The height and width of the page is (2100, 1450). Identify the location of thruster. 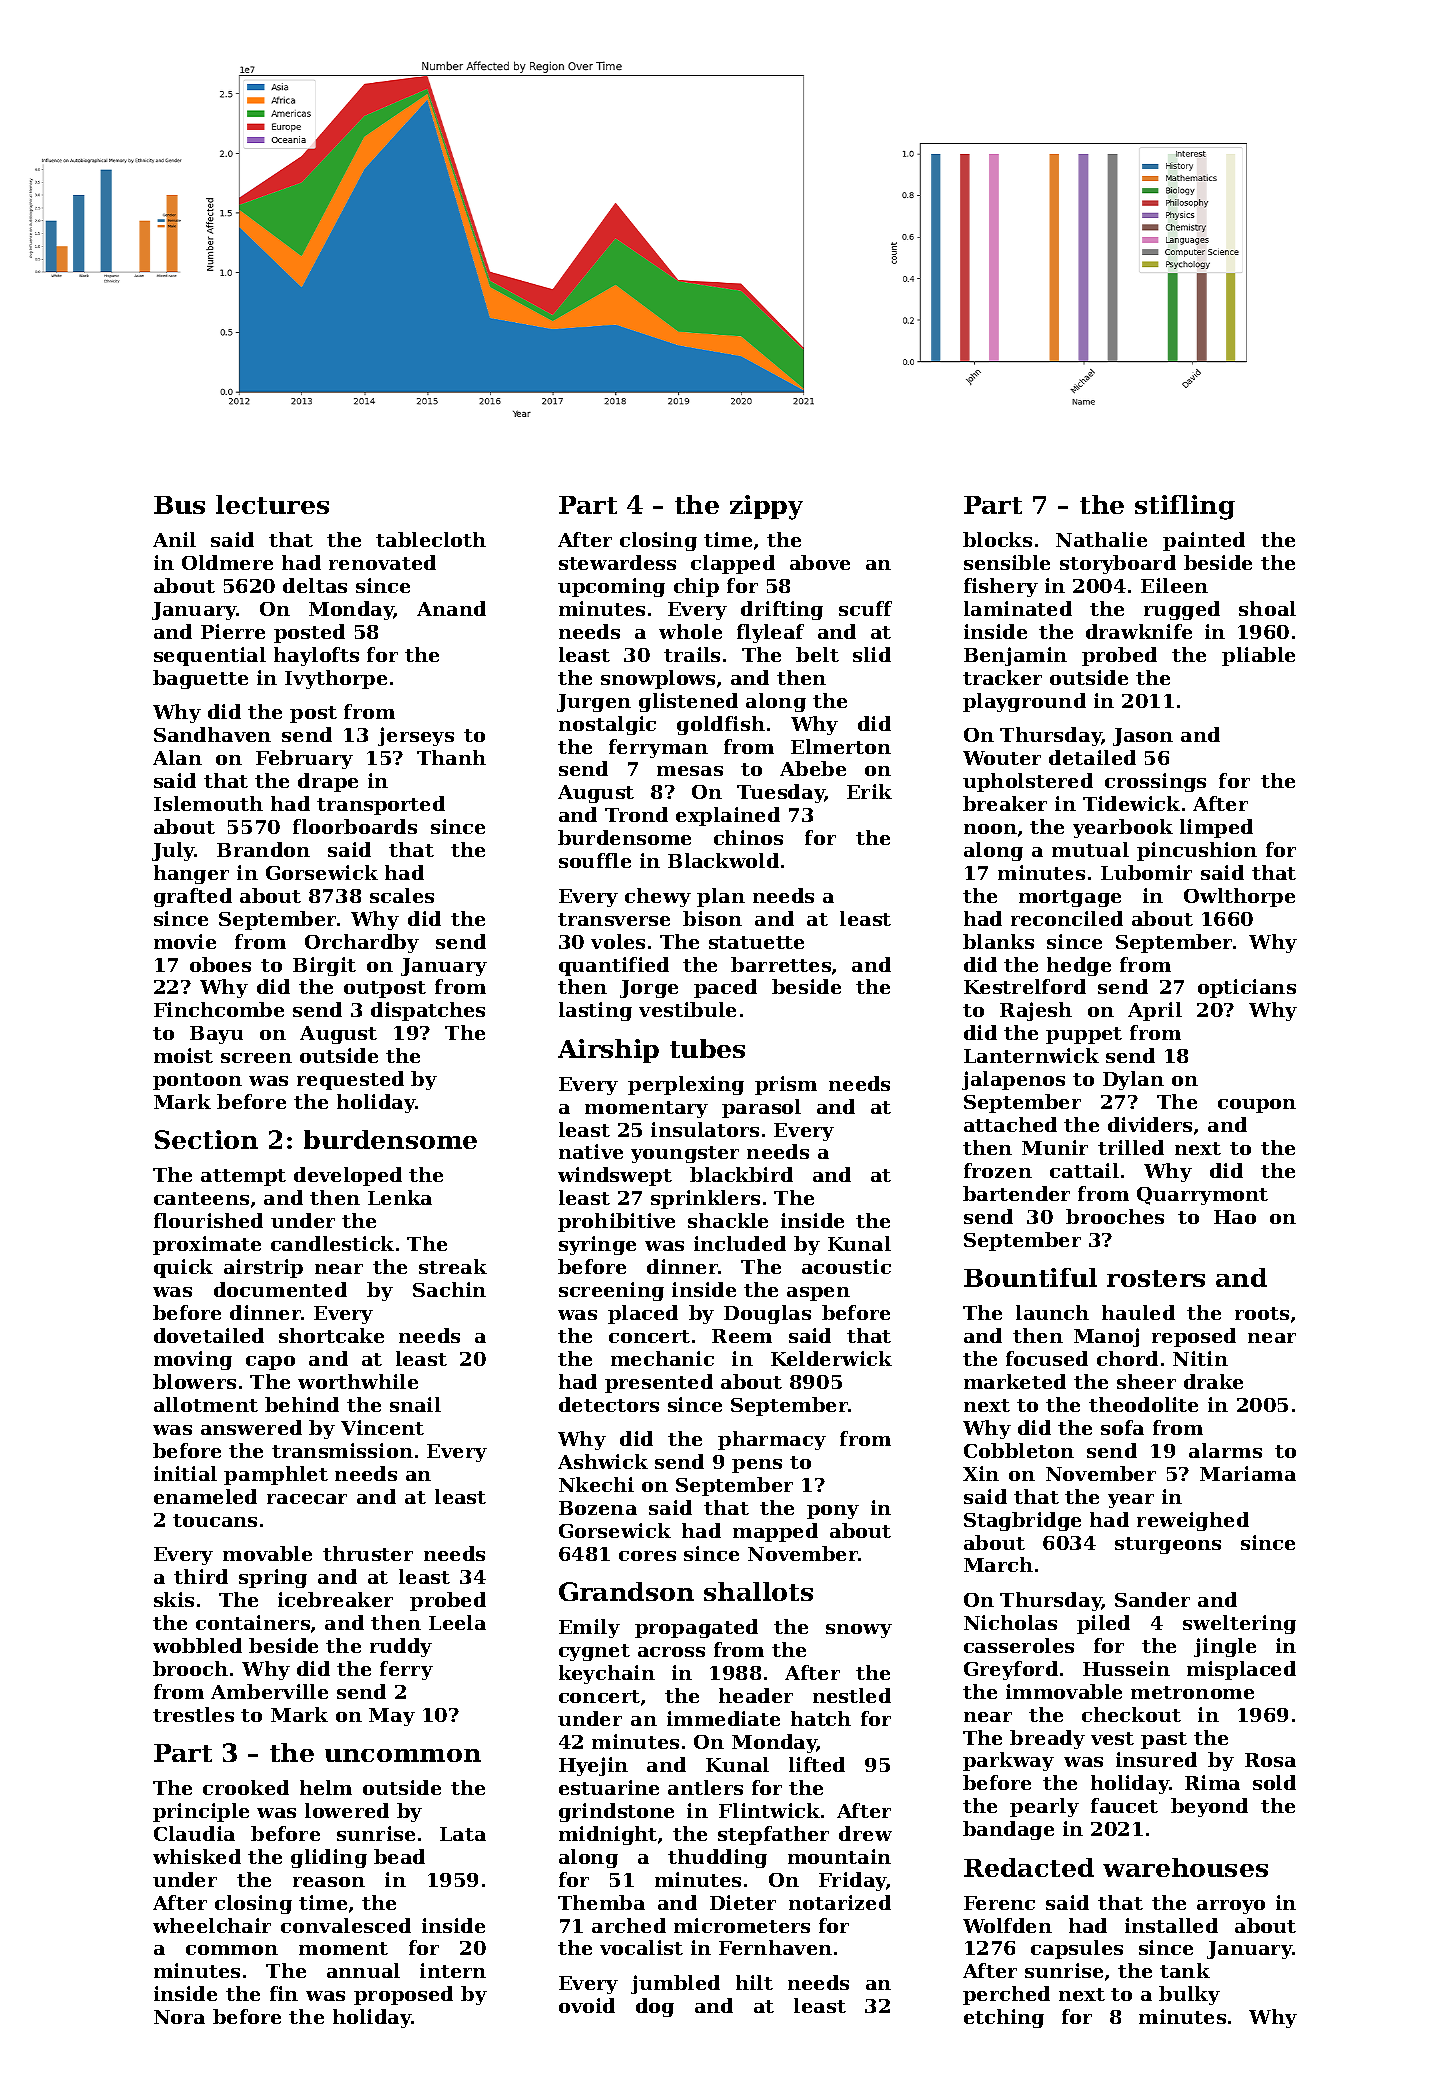
(368, 1553).
